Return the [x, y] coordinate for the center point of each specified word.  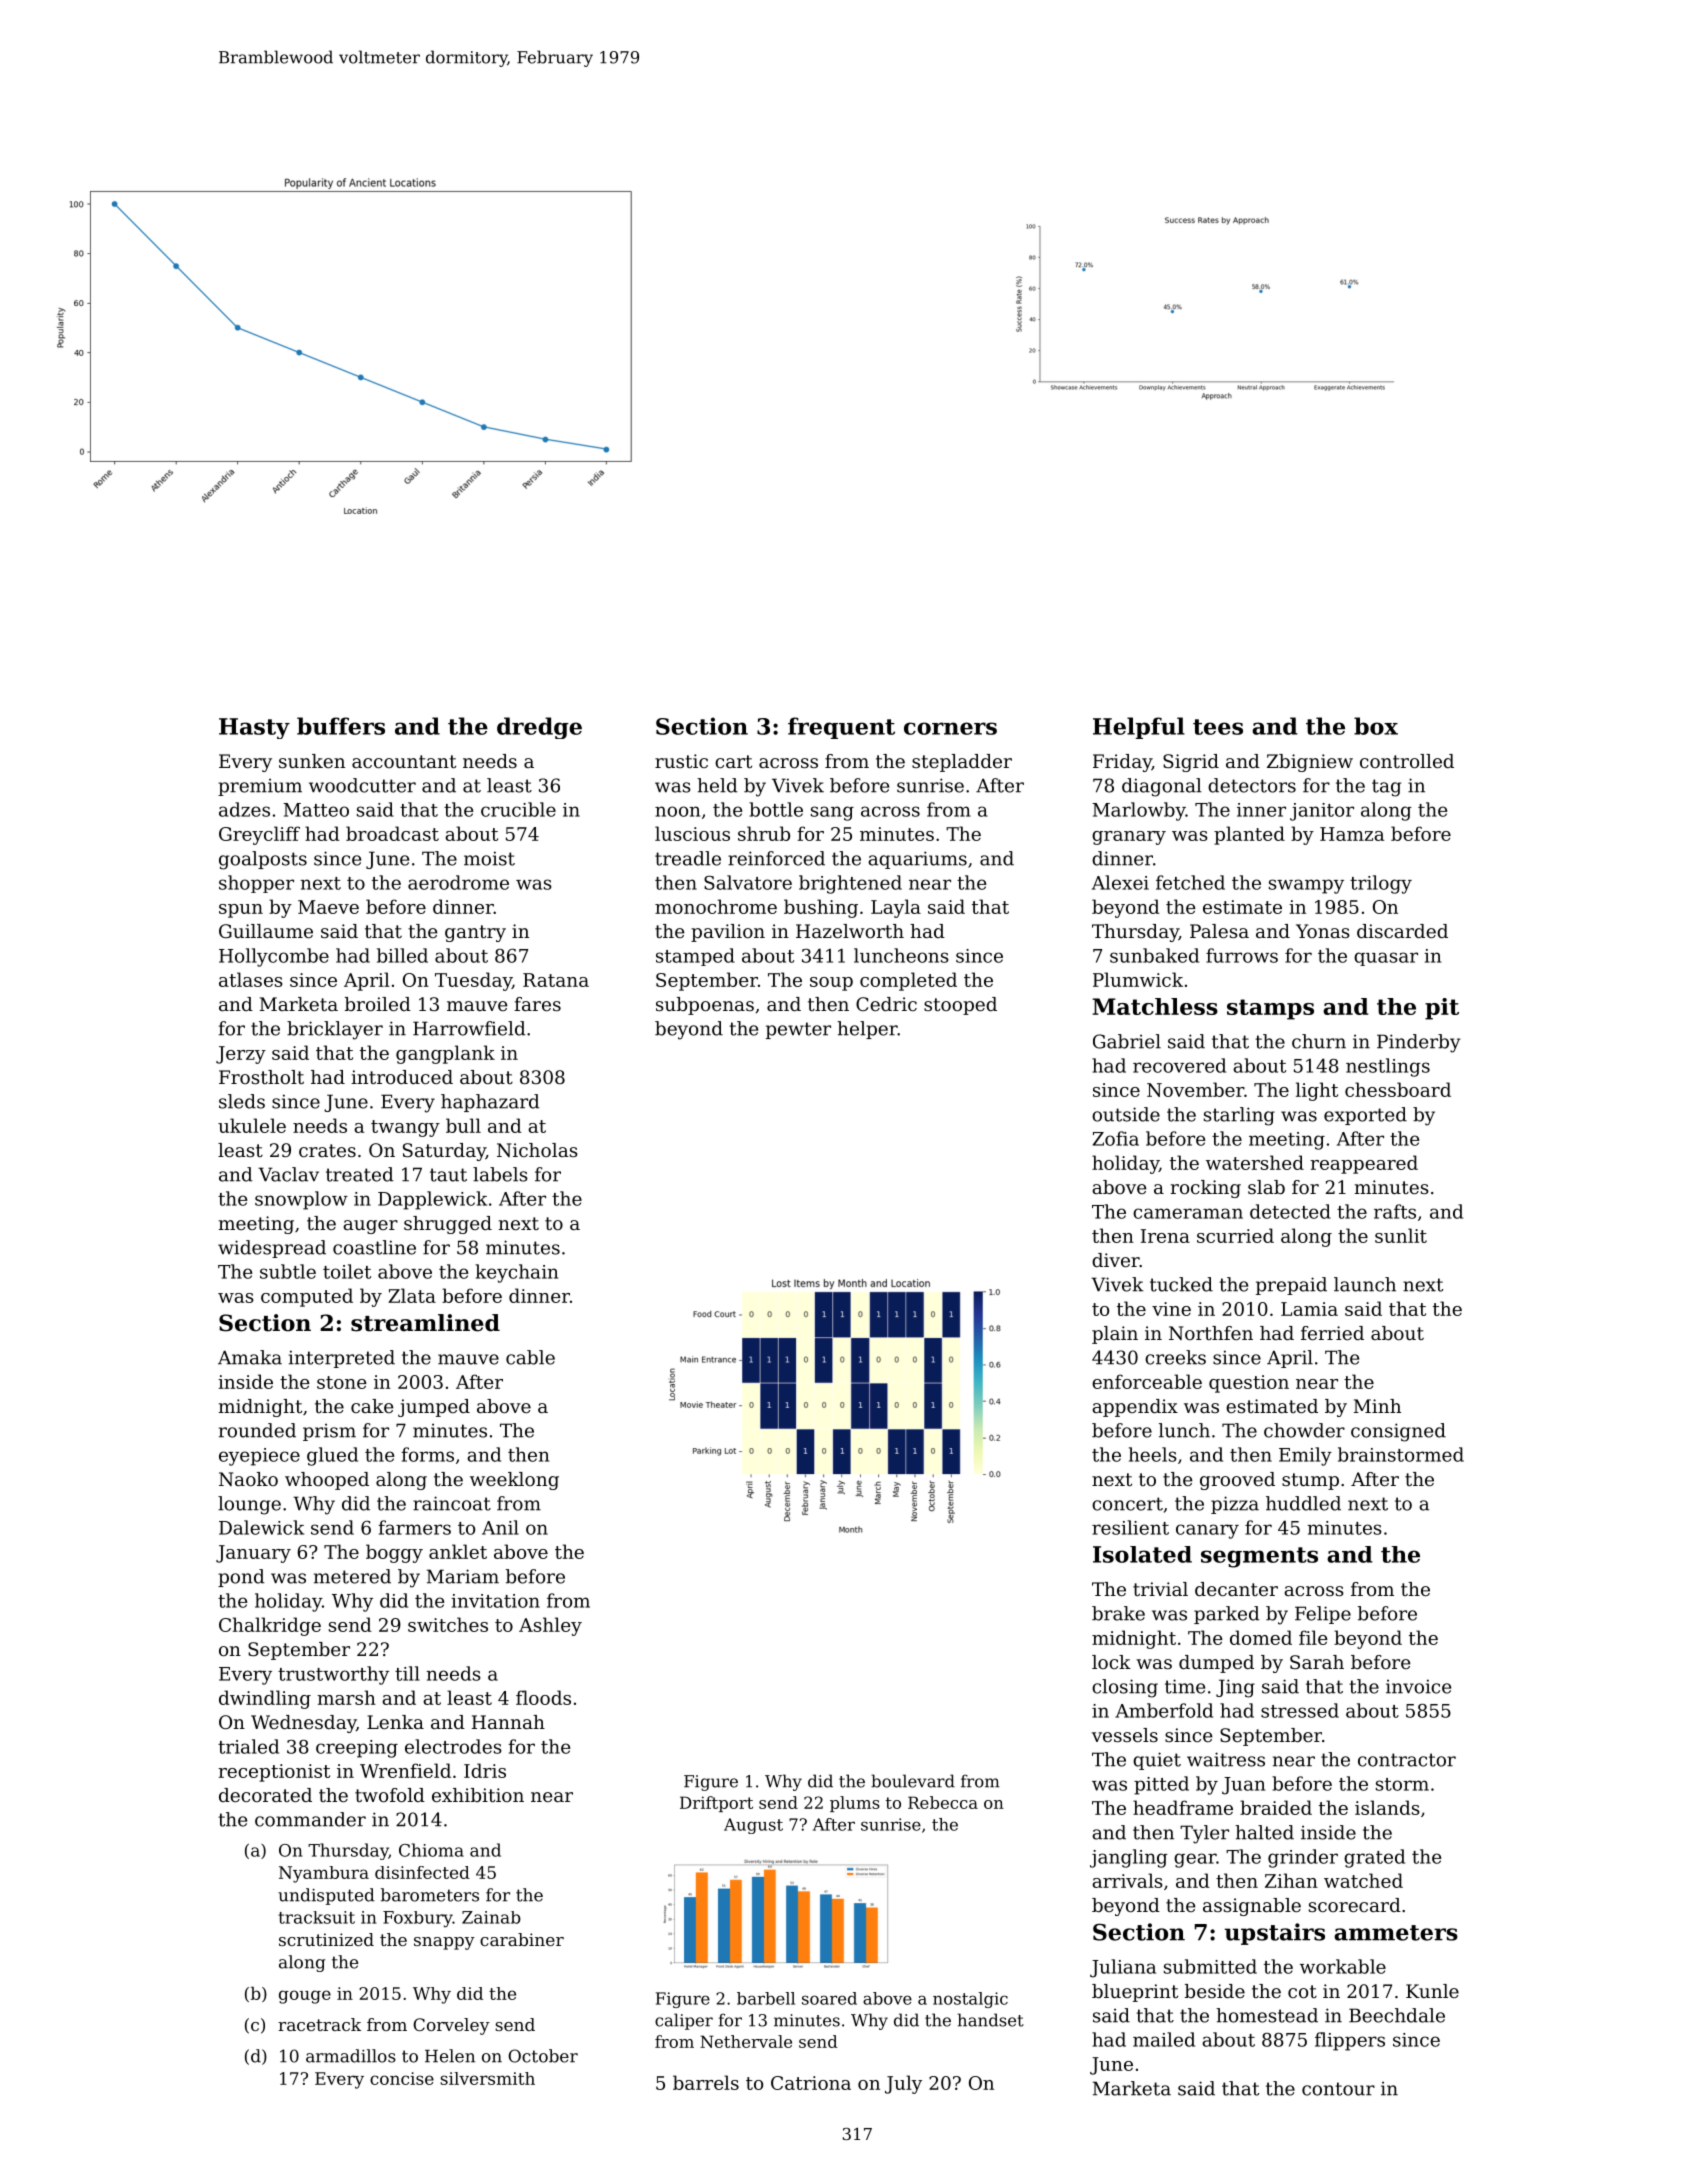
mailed [1164, 2039]
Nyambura [324, 1874]
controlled [1407, 761]
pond [241, 1578]
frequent [841, 728]
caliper [684, 2021]
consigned [1398, 1432]
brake [1118, 1613]
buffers [341, 726]
